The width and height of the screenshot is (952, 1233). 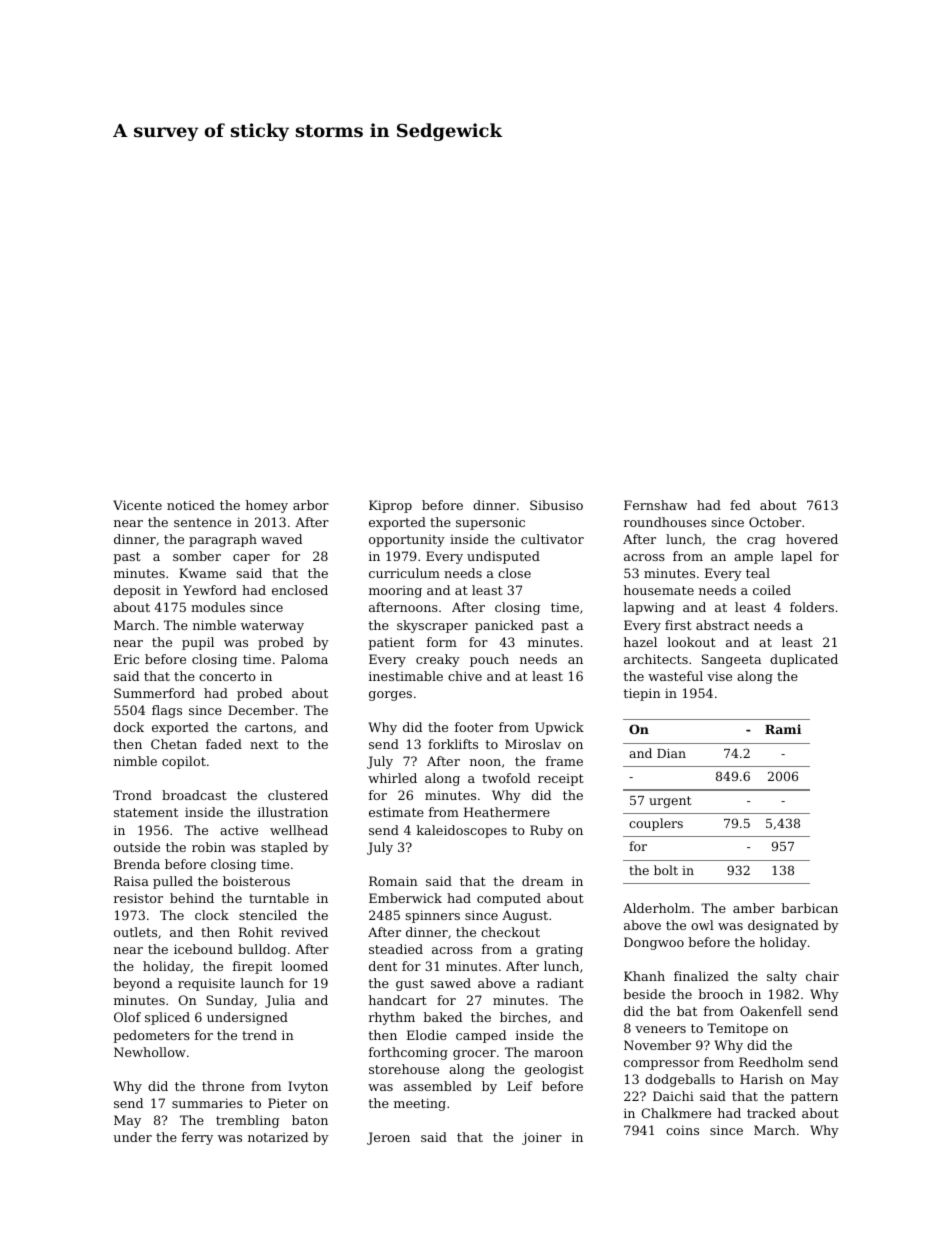 I want to click on concerto, so click(x=227, y=676).
